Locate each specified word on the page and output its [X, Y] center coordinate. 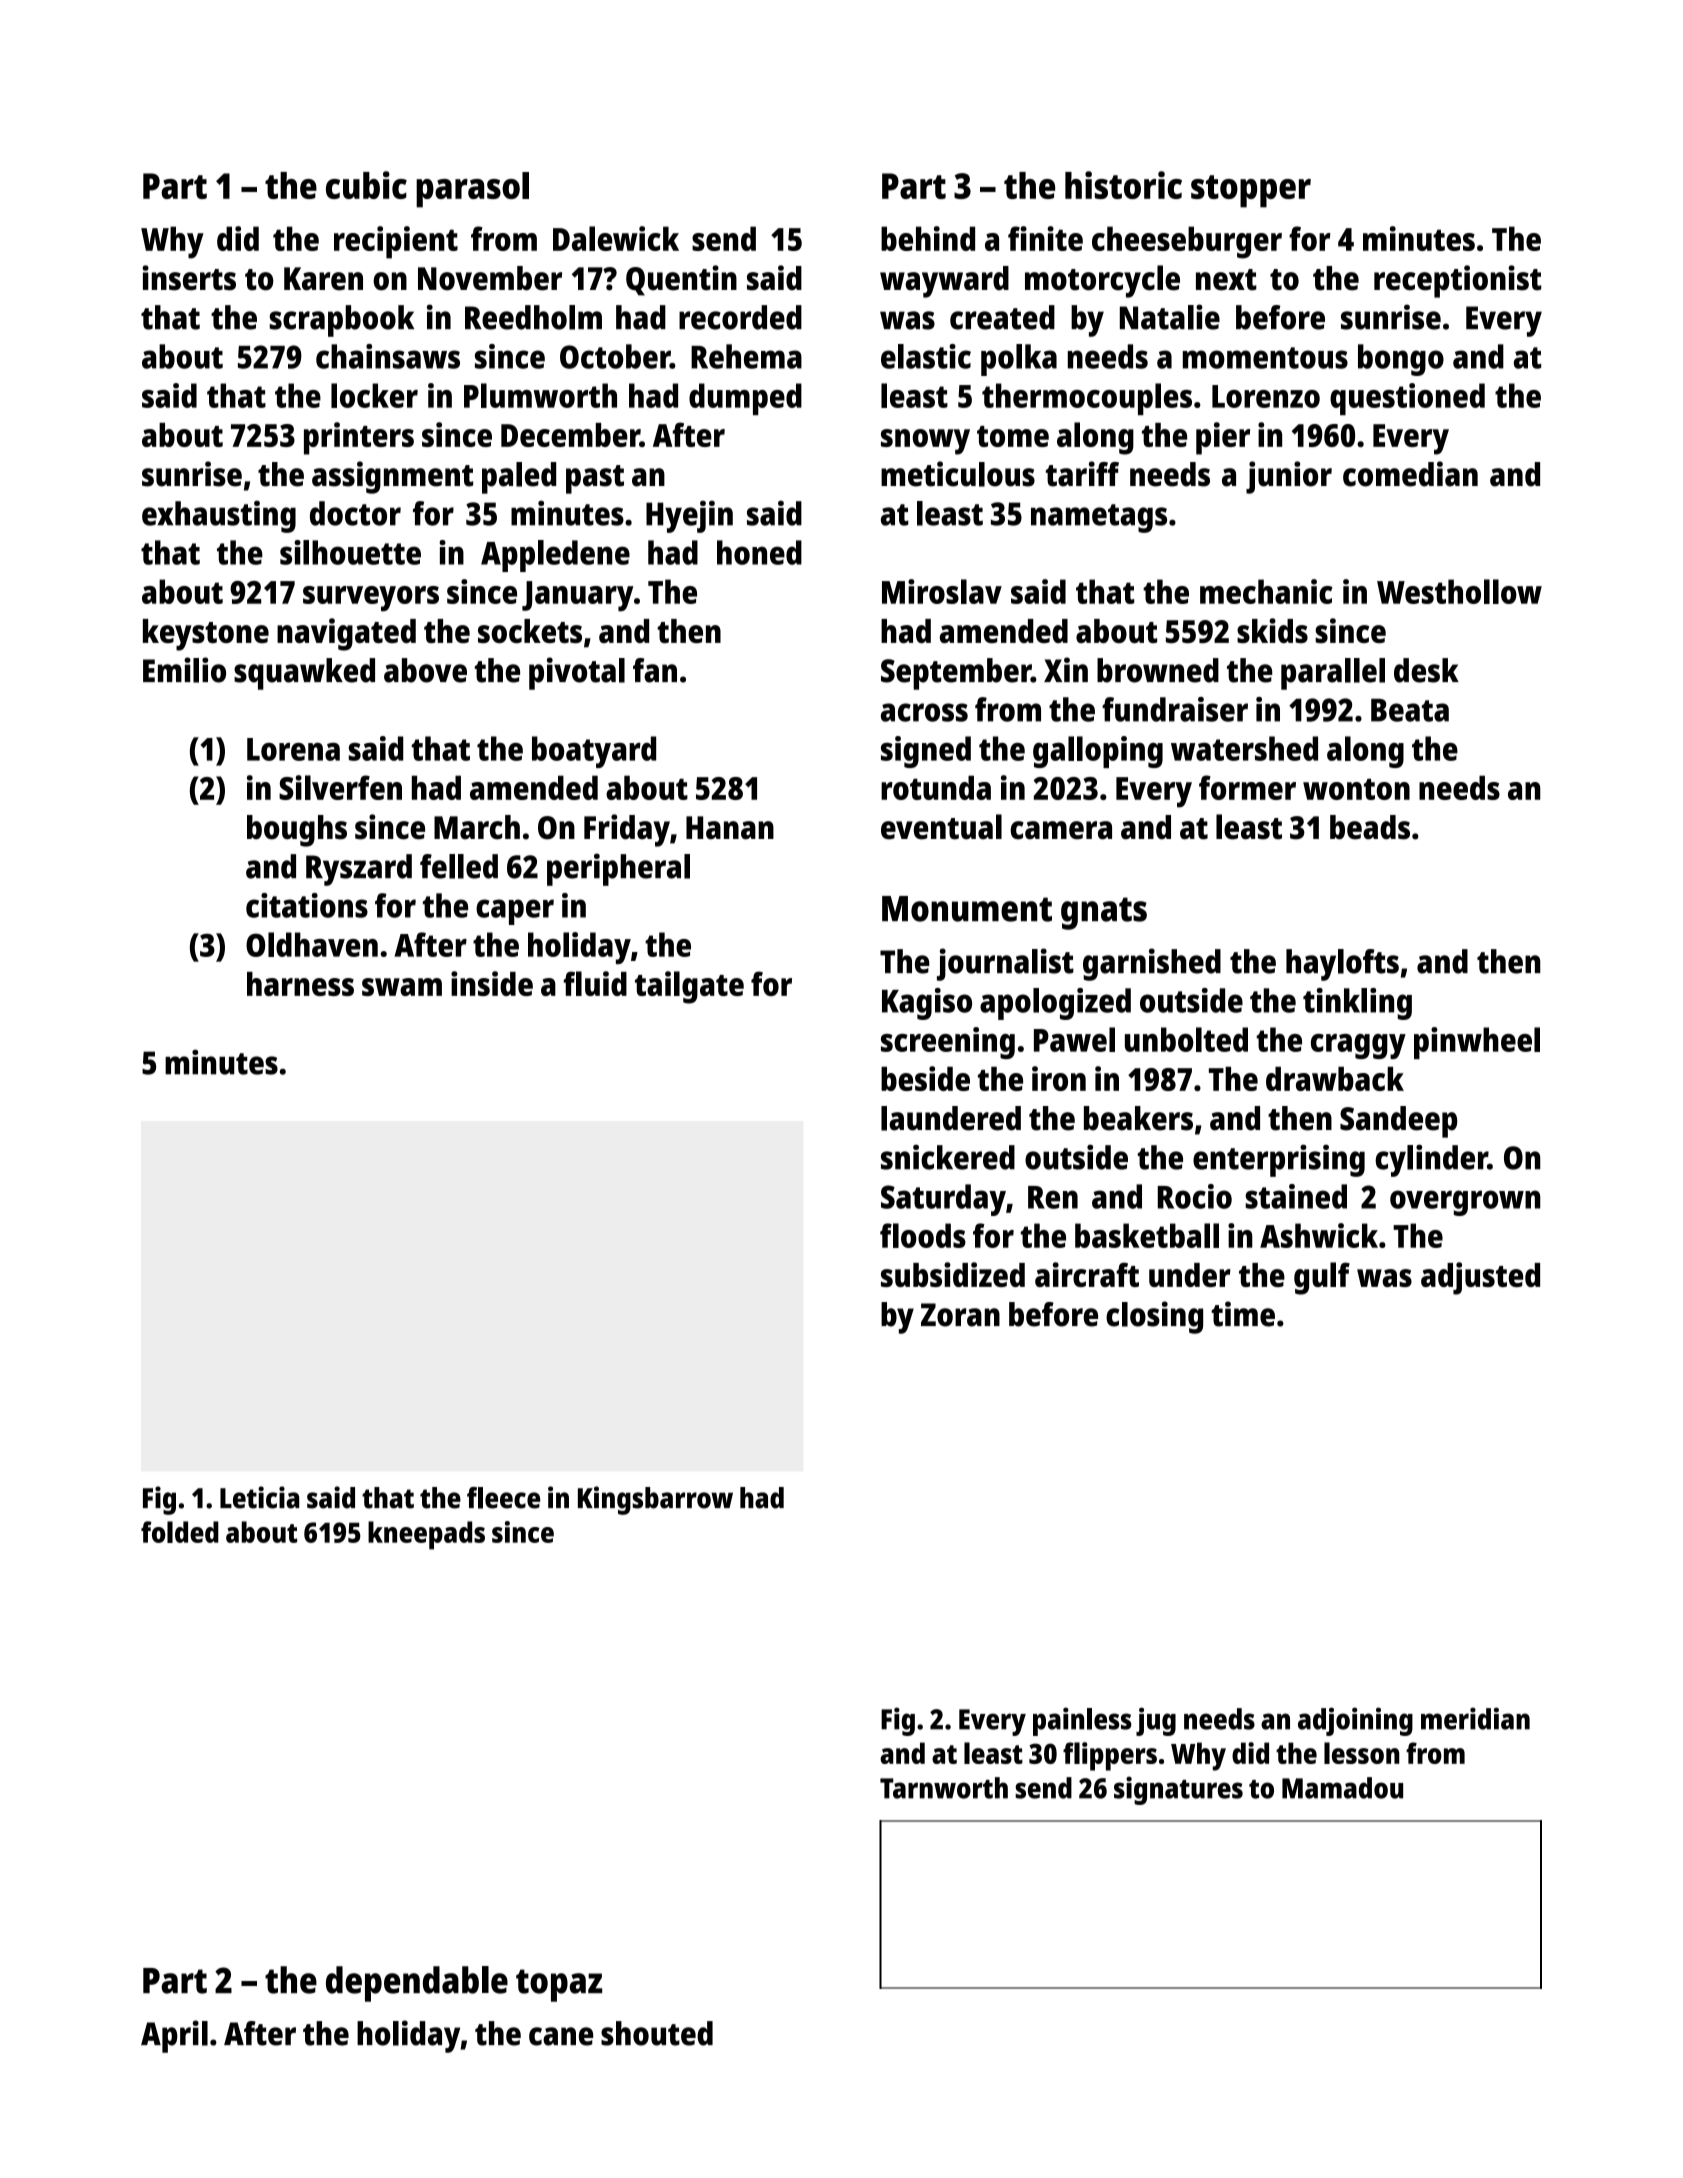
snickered [948, 1157]
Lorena [293, 749]
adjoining [1355, 1721]
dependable [417, 1984]
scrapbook [341, 321]
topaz [559, 1985]
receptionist [1457, 281]
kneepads [426, 1535]
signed [926, 752]
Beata [1410, 710]
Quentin [681, 280]
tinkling [1357, 1004]
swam [402, 987]
